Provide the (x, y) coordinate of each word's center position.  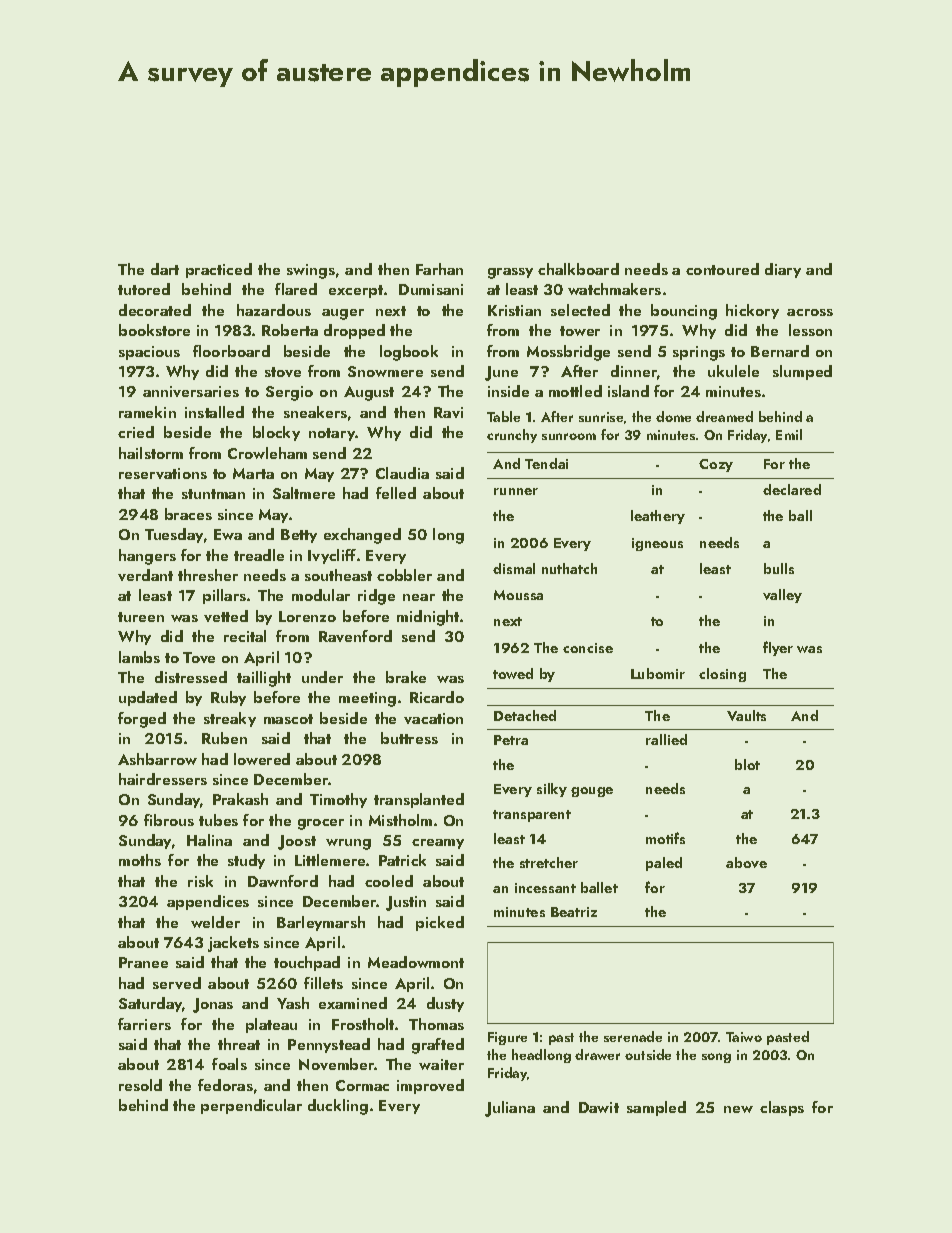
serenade (633, 1036)
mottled (575, 391)
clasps (782, 1108)
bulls (779, 568)
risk (200, 881)
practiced (219, 270)
